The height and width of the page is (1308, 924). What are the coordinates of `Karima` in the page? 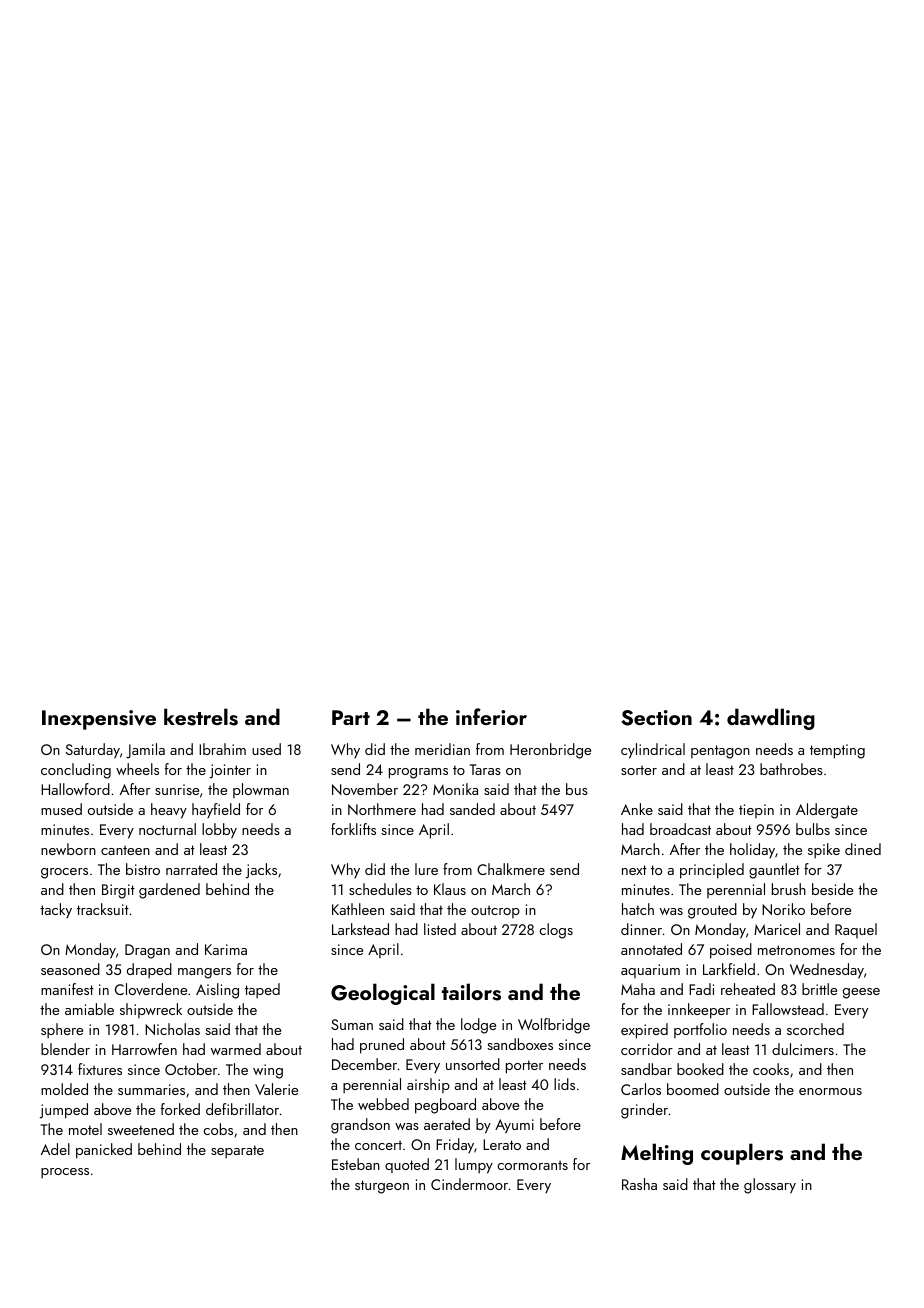 It's located at (226, 949).
